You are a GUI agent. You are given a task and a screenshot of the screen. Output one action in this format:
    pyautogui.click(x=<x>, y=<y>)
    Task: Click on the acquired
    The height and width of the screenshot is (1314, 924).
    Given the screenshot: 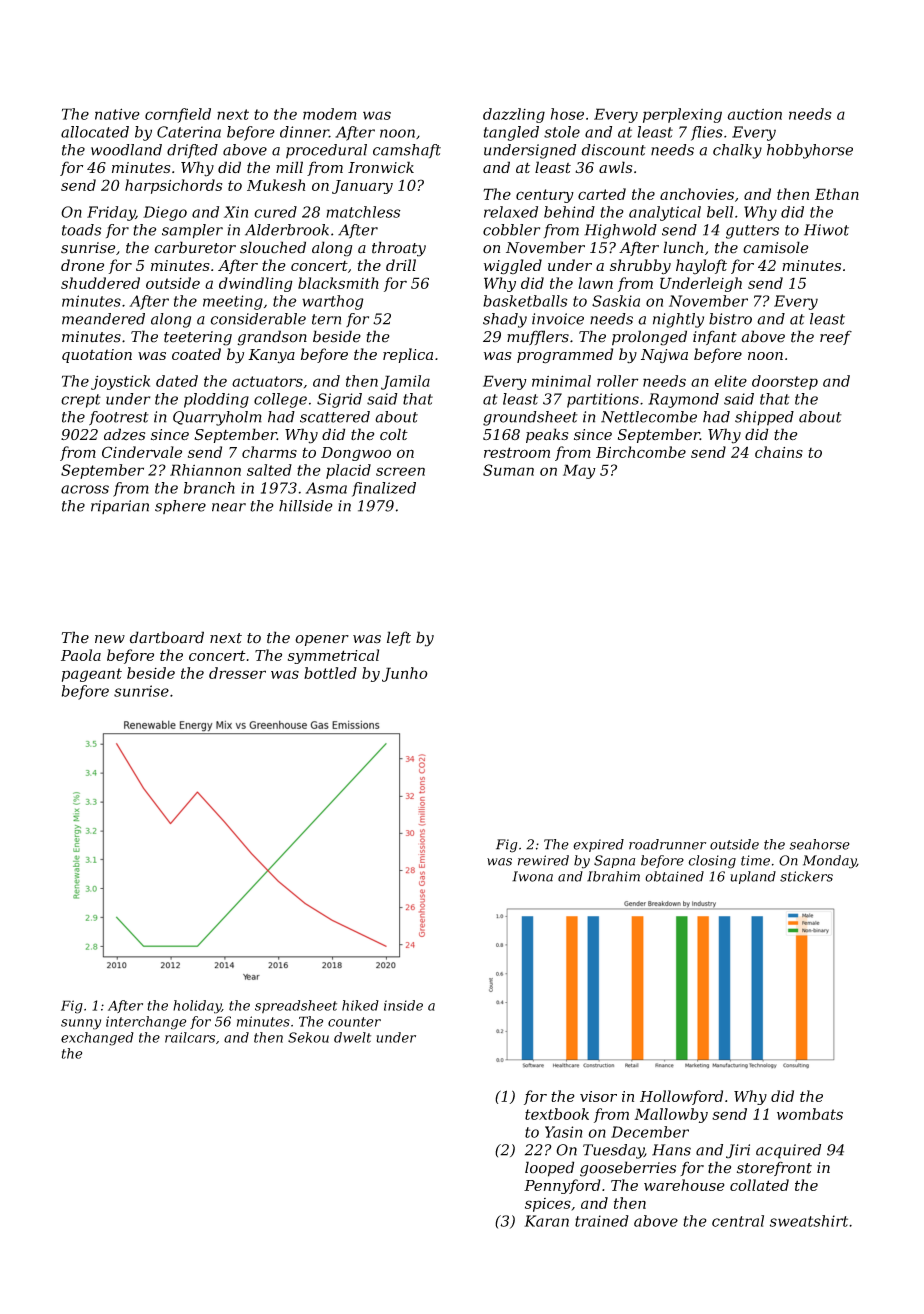 What is the action you would take?
    pyautogui.click(x=788, y=1151)
